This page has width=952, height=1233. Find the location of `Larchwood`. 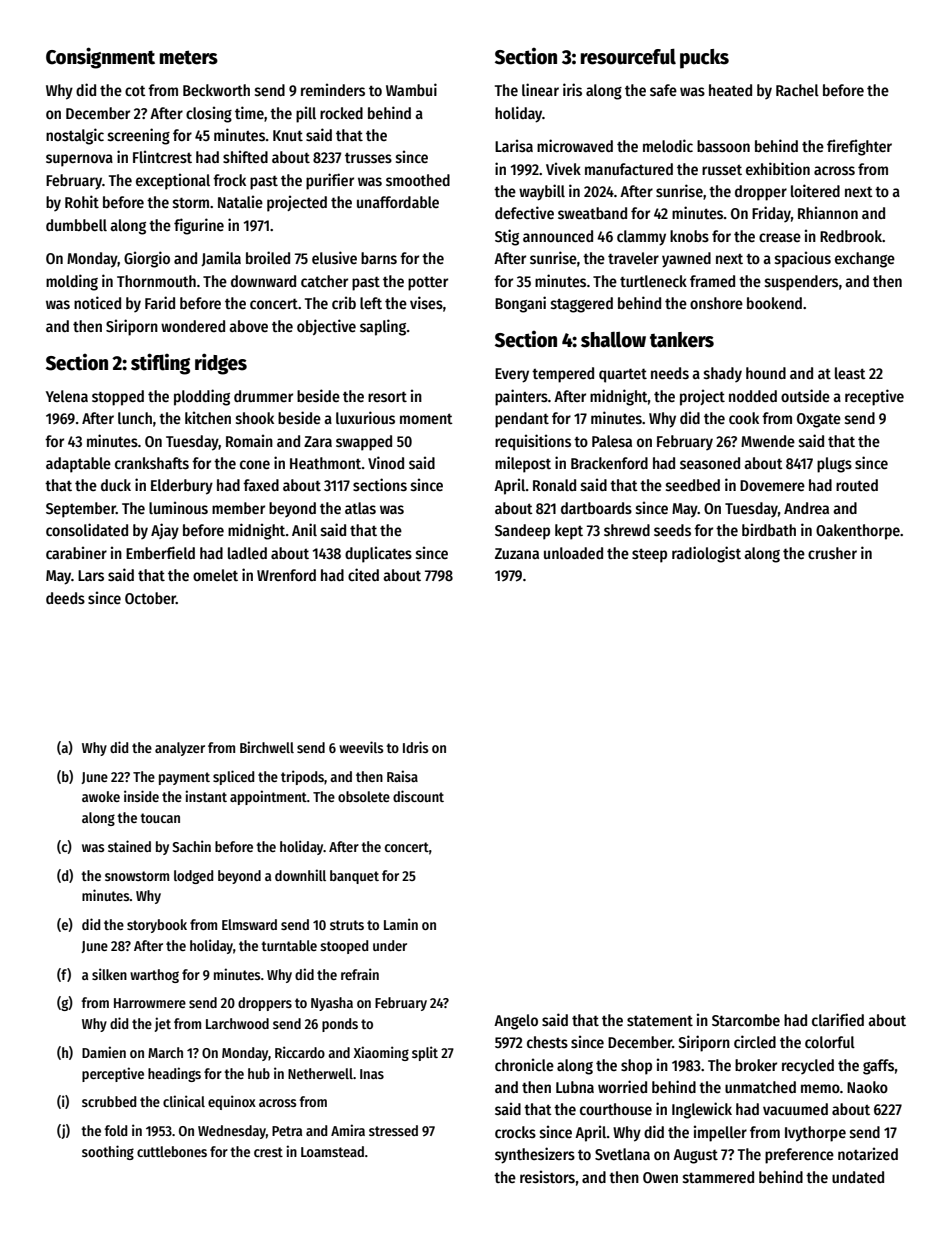

Larchwood is located at coordinates (237, 1023).
